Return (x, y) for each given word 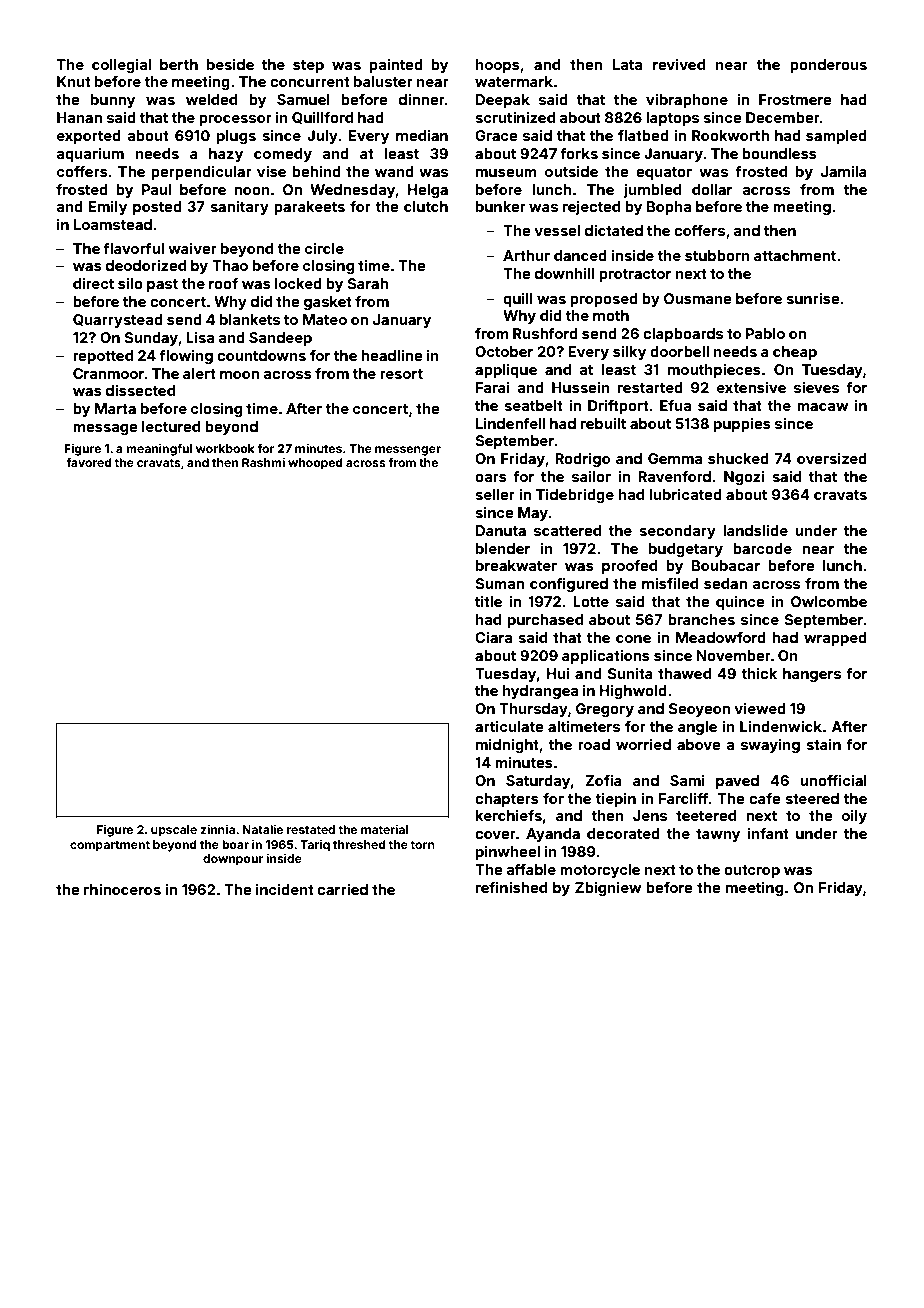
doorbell (679, 351)
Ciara (493, 637)
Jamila (844, 171)
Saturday (538, 782)
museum (506, 173)
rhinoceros (122, 889)
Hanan (79, 117)
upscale (174, 831)
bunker (501, 206)
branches (701, 619)
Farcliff (684, 798)
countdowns (261, 355)
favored (89, 462)
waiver (192, 248)
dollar (712, 189)
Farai (493, 387)
